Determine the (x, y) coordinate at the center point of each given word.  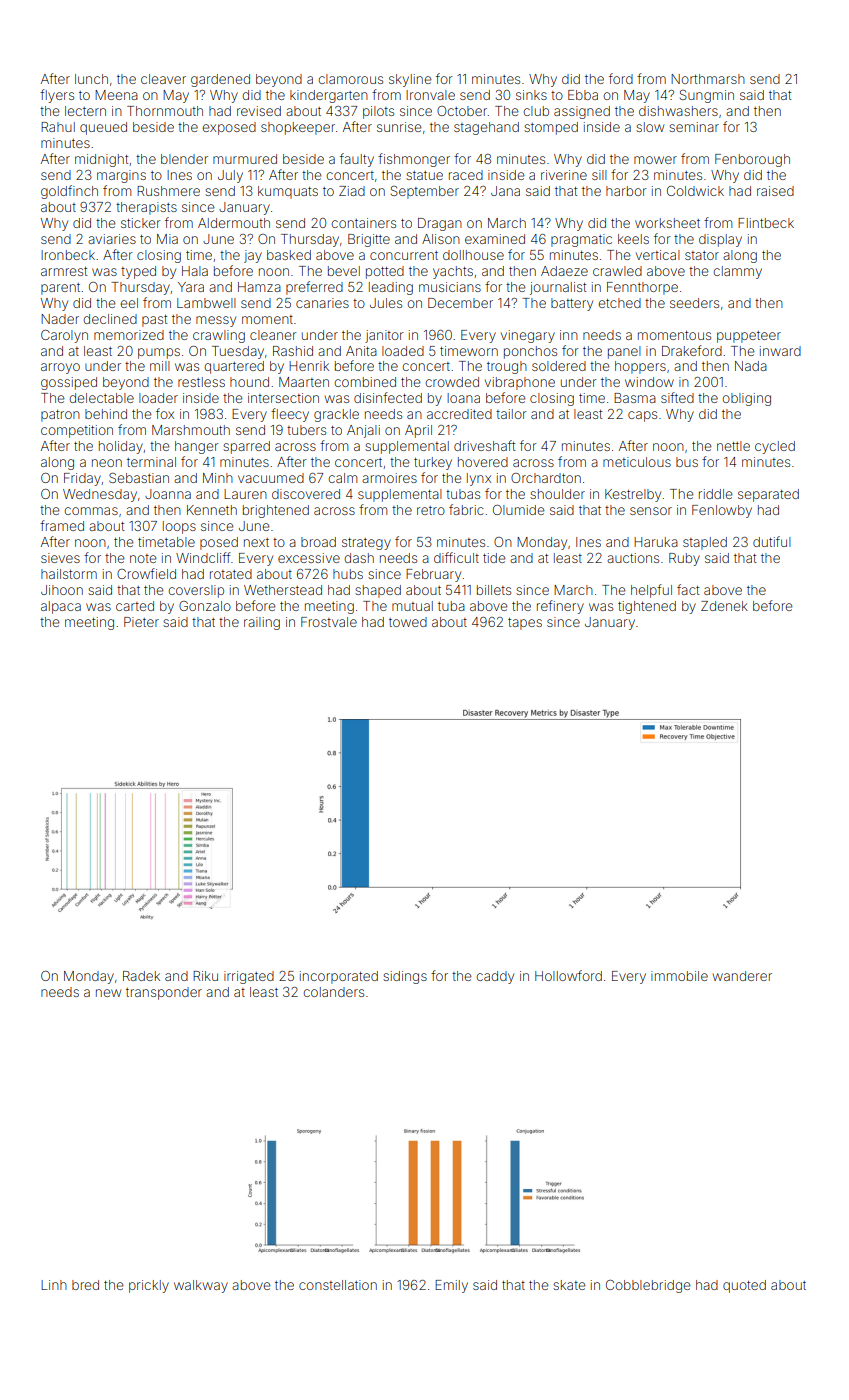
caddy (495, 977)
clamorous (350, 79)
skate (569, 1285)
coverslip (196, 591)
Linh (54, 1285)
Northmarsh (708, 79)
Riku (205, 976)
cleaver (163, 79)
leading (391, 288)
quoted (744, 1286)
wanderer (742, 976)
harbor (626, 191)
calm (342, 478)
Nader (60, 319)
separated (768, 495)
